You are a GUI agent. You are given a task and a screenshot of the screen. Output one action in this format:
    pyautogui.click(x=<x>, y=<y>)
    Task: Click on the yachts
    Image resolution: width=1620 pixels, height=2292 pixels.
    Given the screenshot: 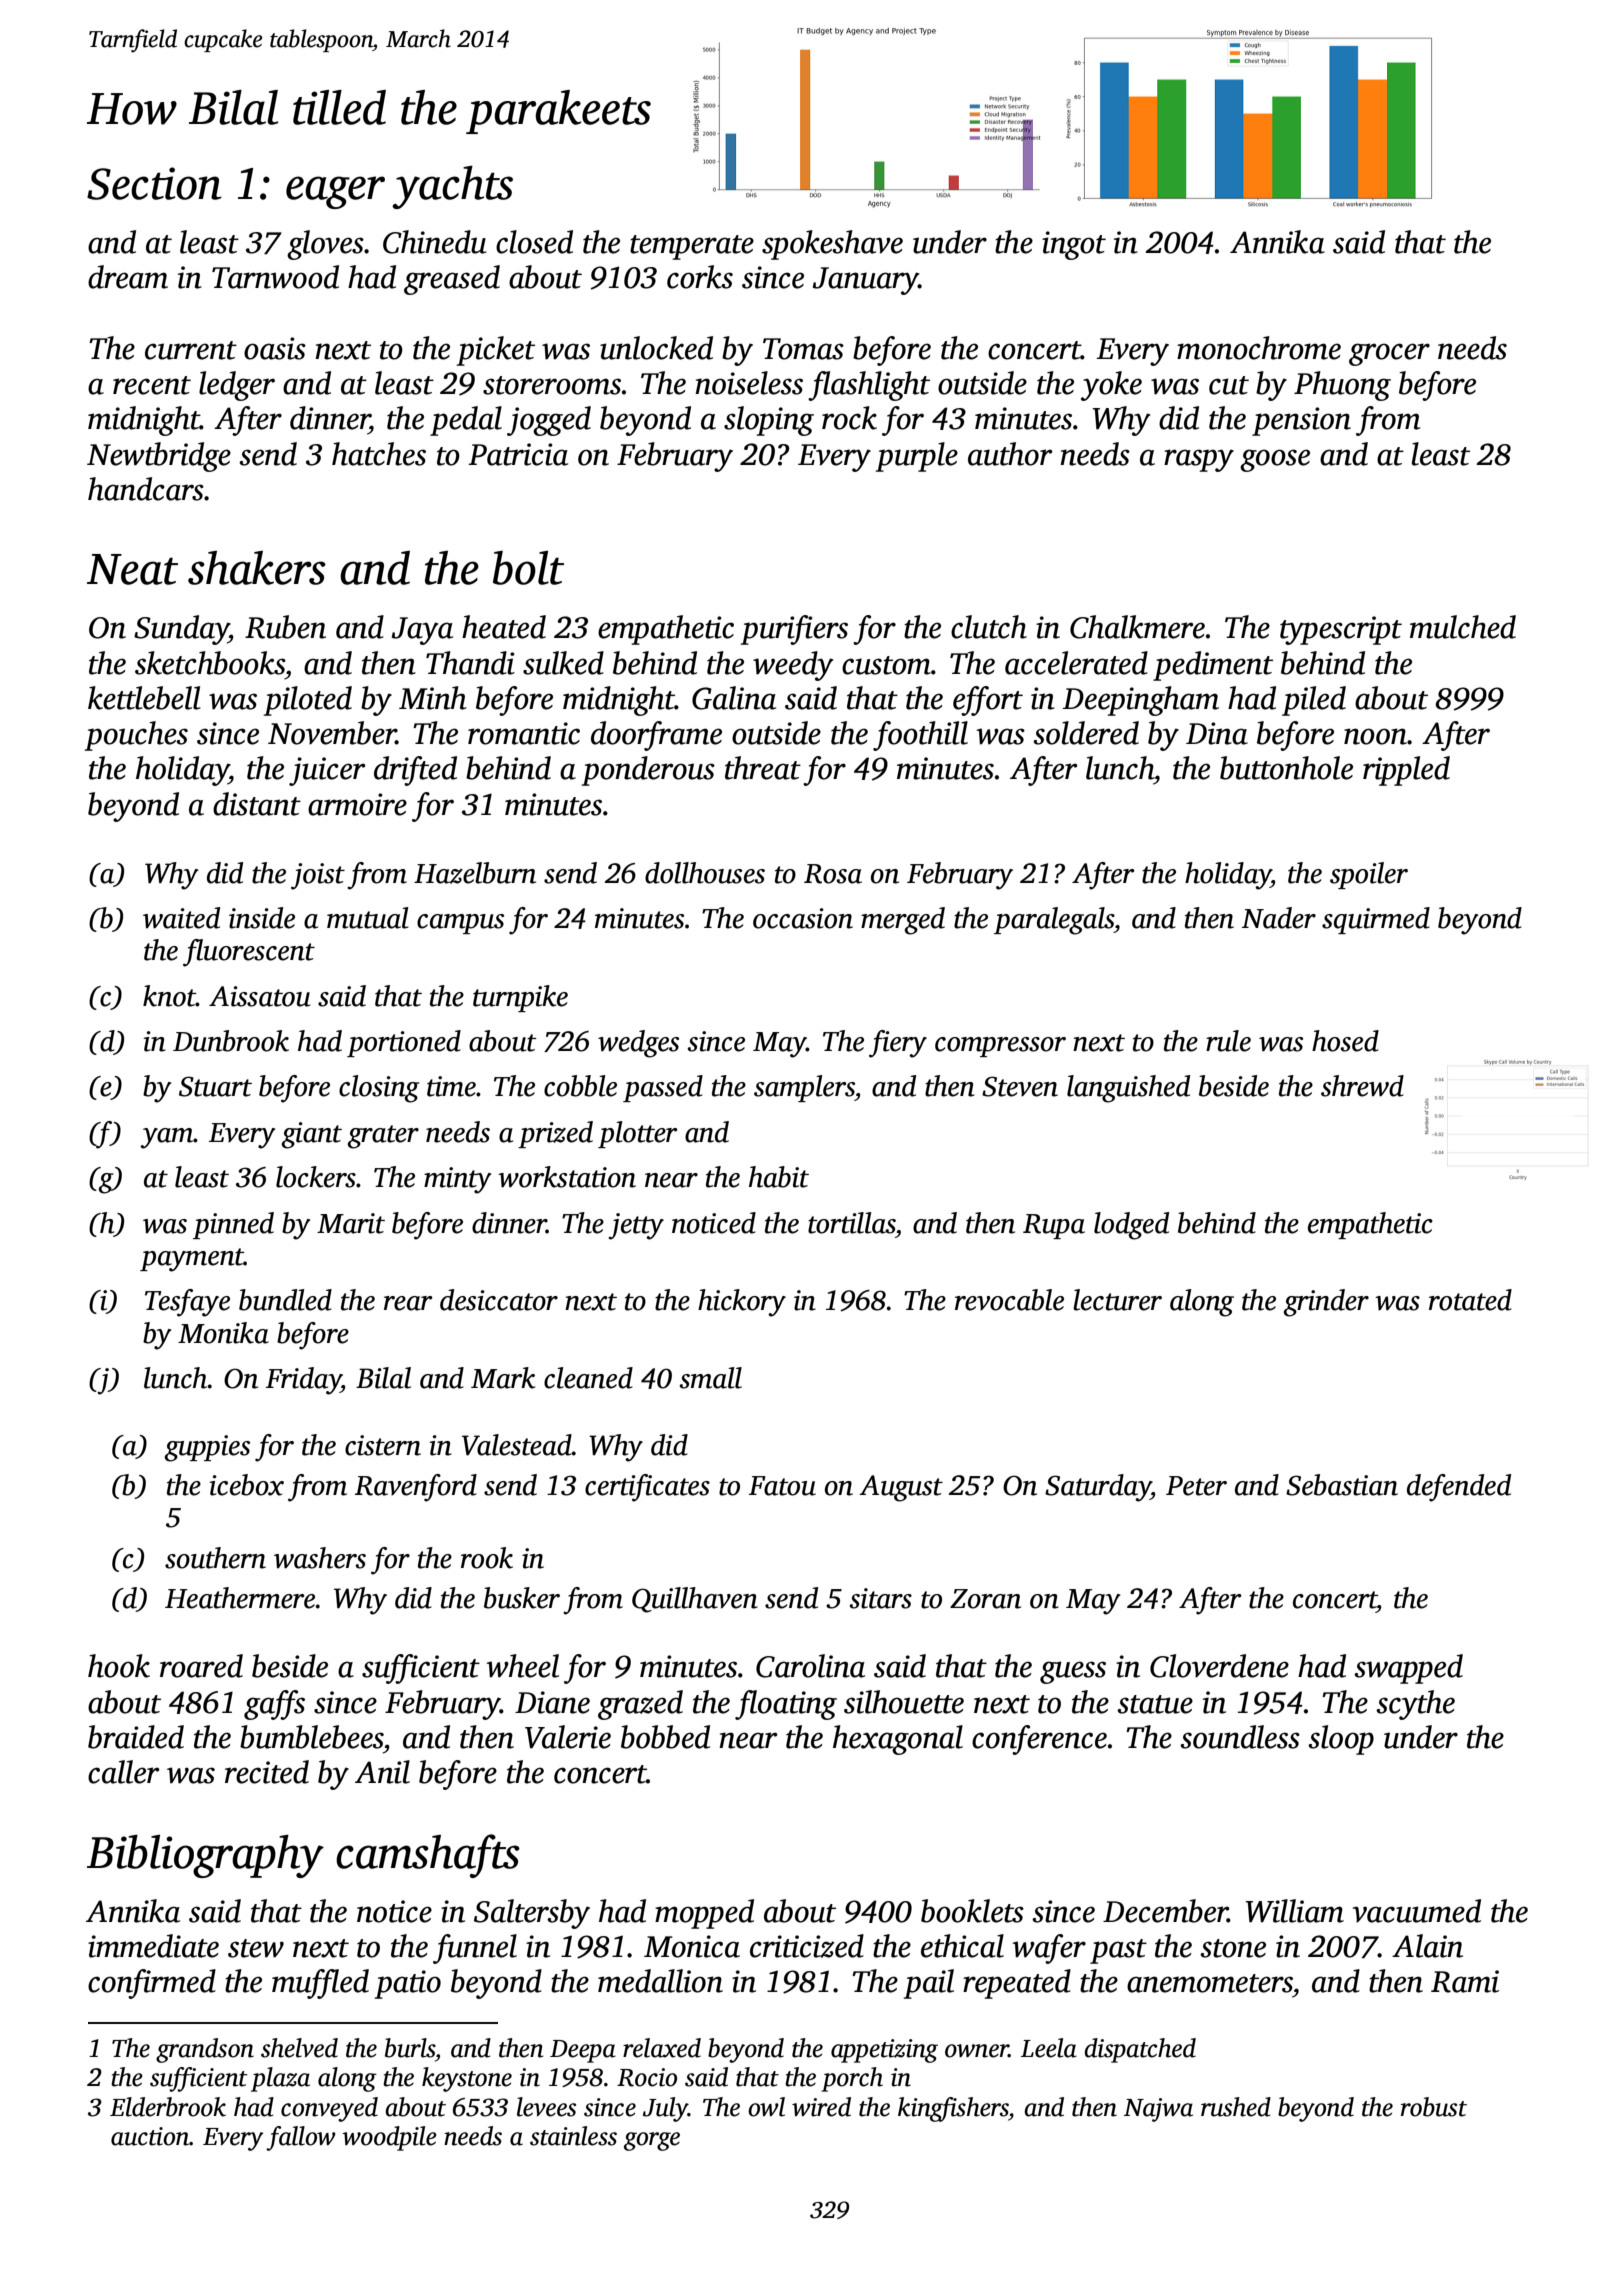 What is the action you would take?
    pyautogui.click(x=452, y=187)
